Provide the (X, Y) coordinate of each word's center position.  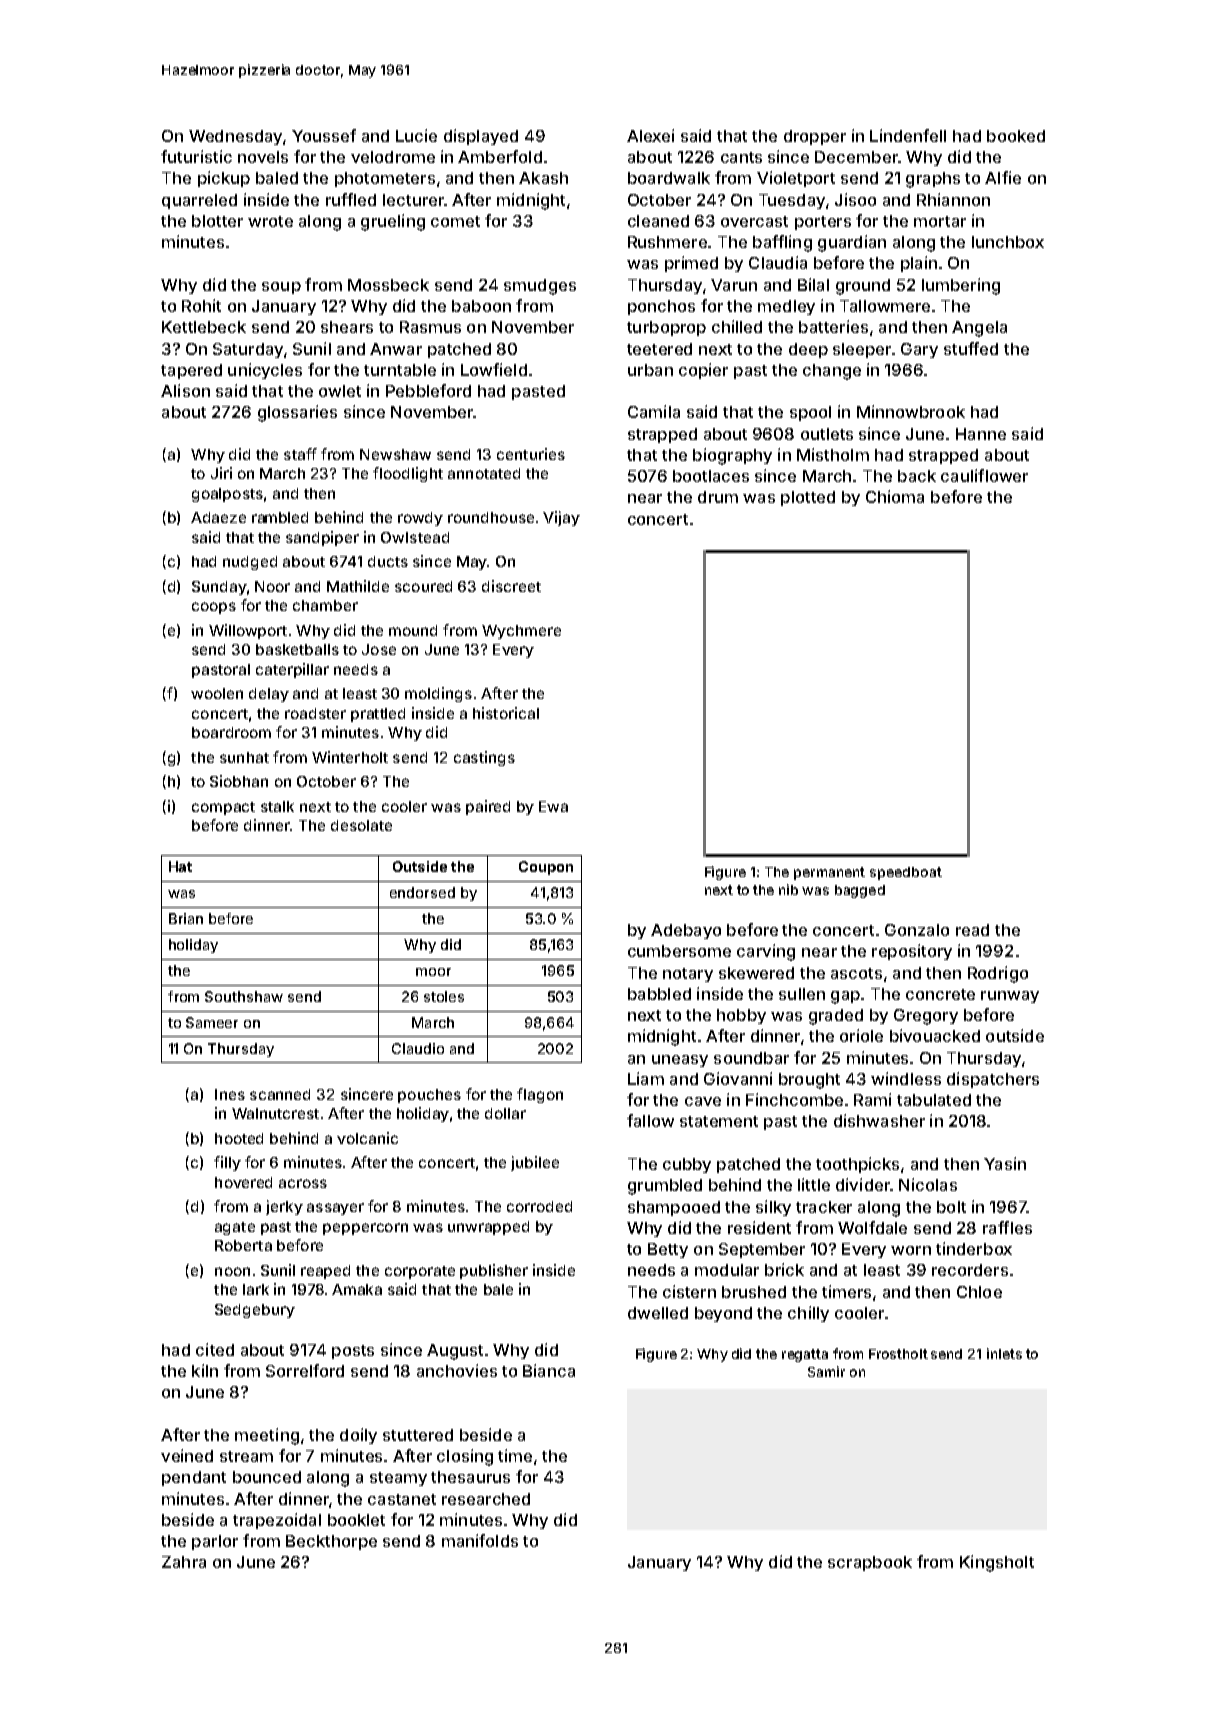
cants (741, 157)
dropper (815, 137)
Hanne (981, 434)
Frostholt (898, 1354)
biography (732, 456)
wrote (270, 221)
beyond (723, 1314)
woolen (217, 693)
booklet (356, 1520)
